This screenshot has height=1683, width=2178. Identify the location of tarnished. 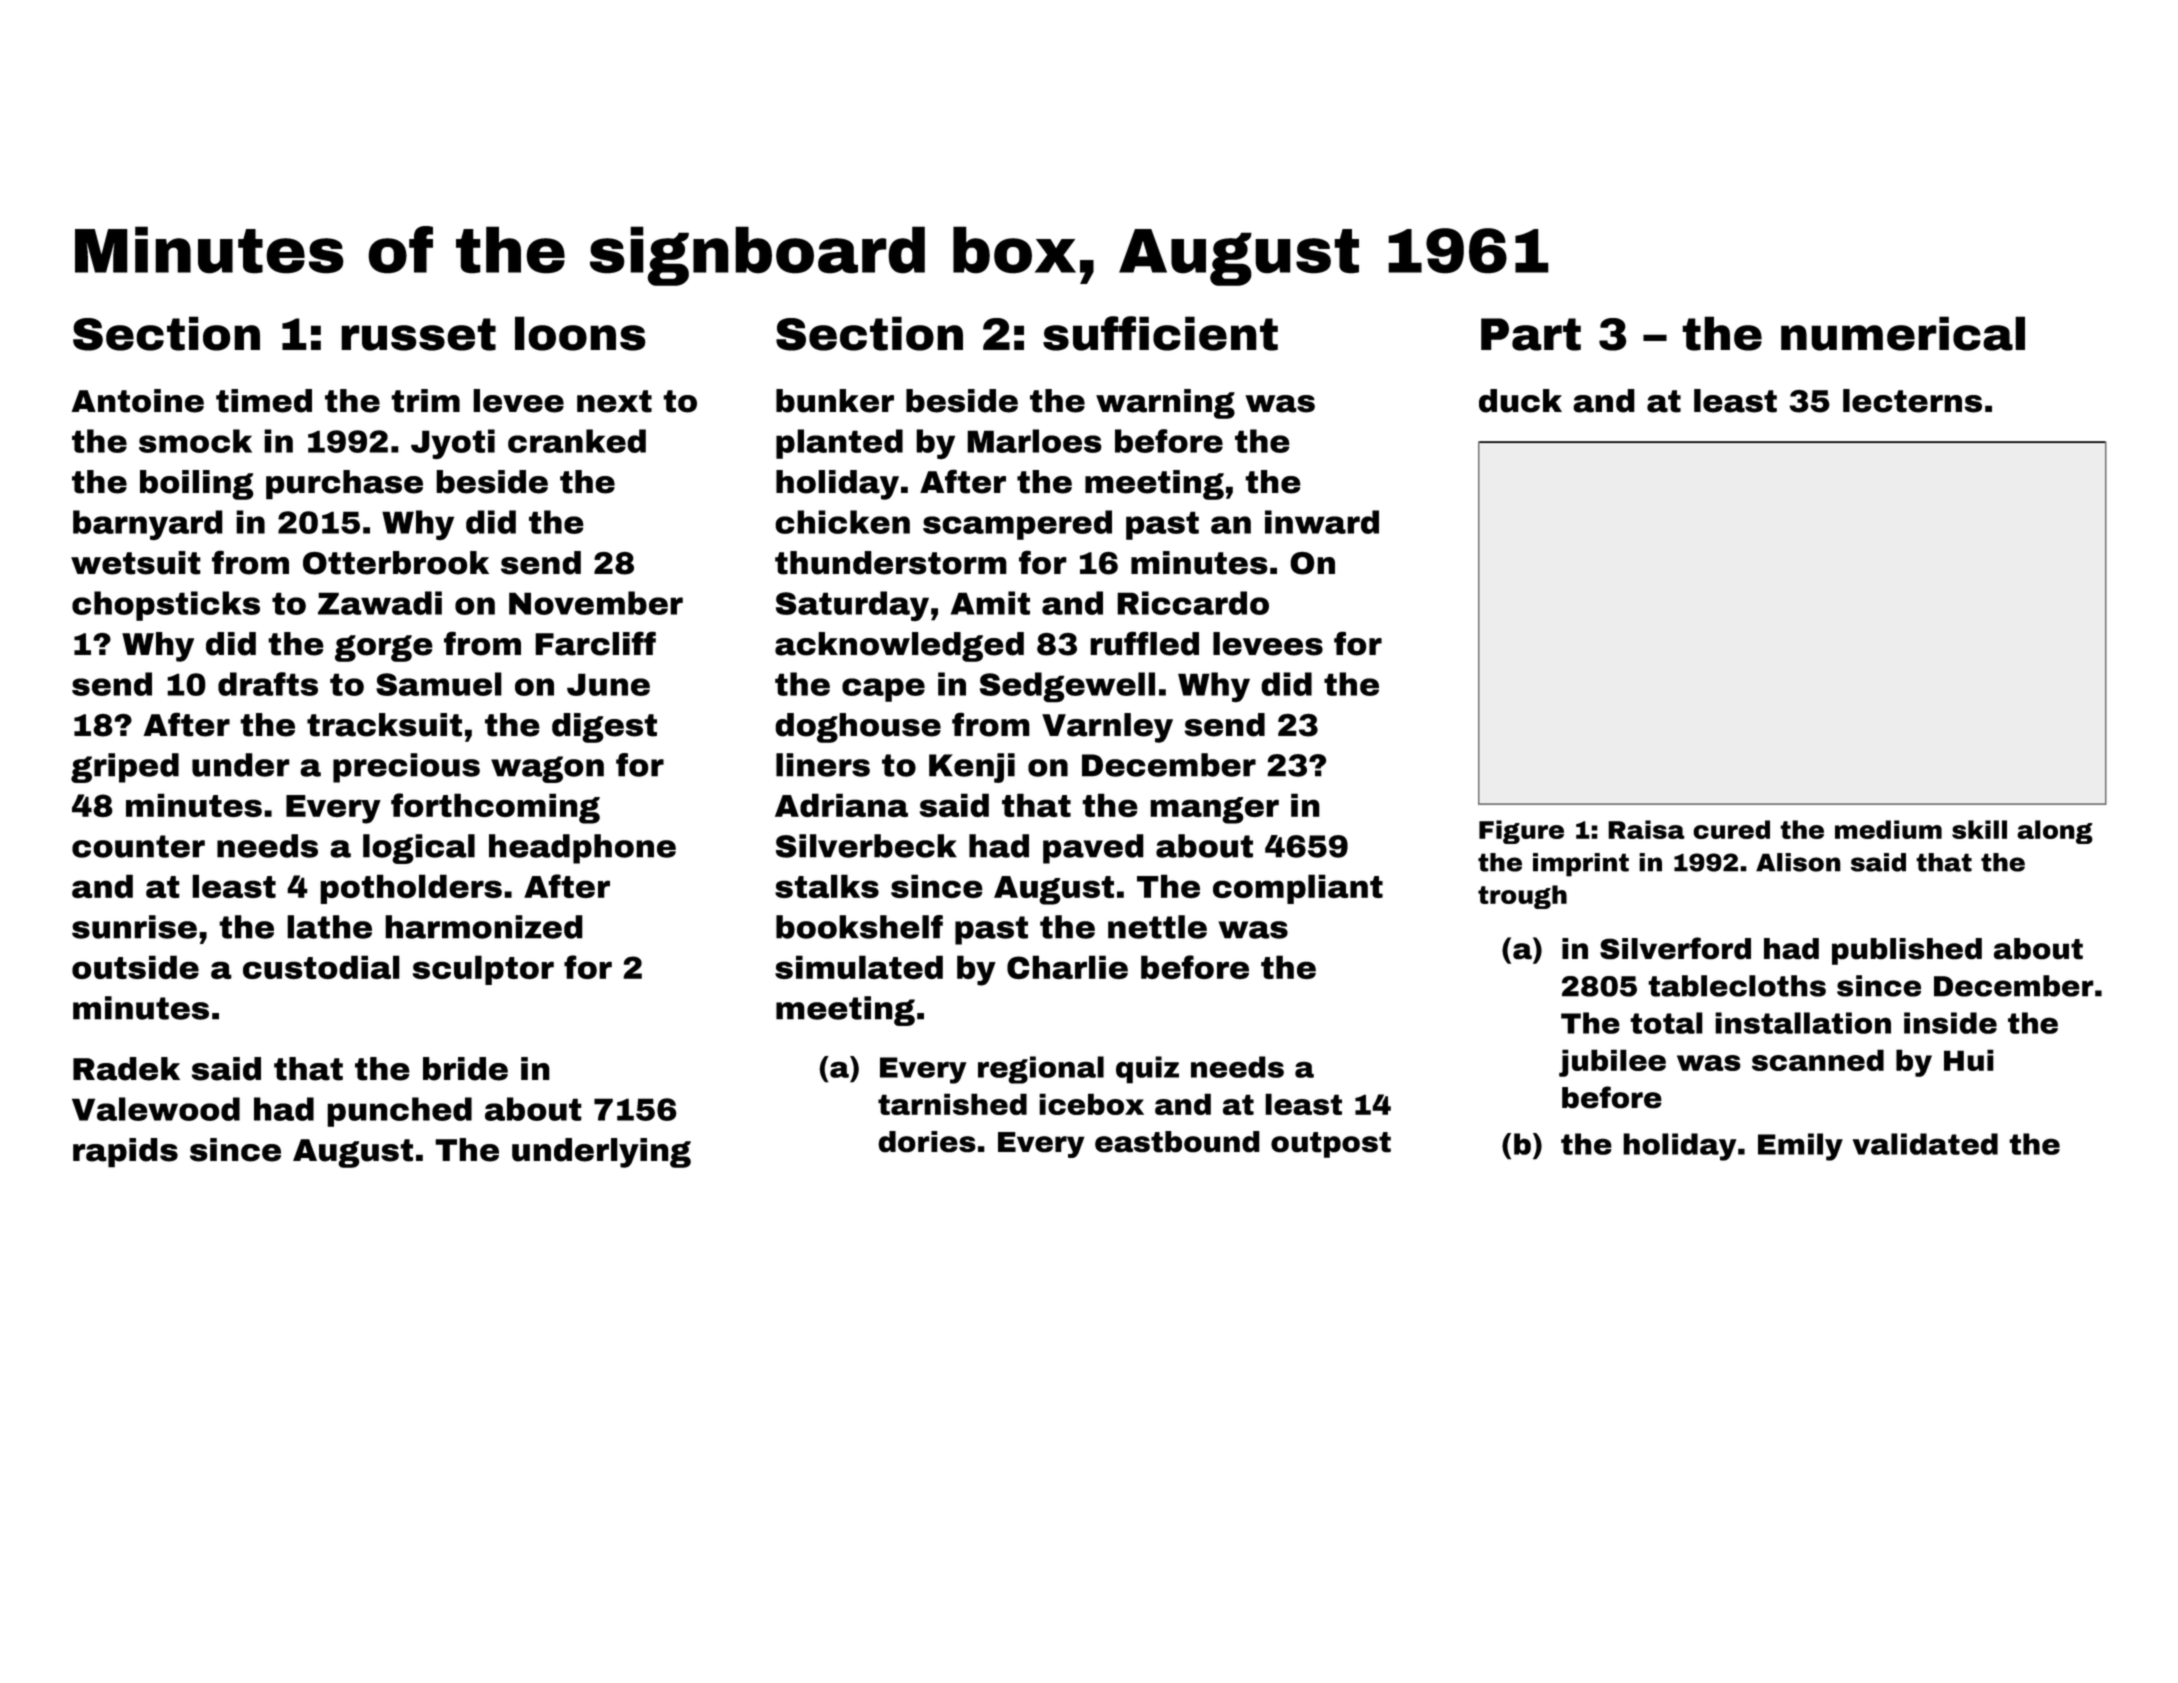
(952, 1104).
